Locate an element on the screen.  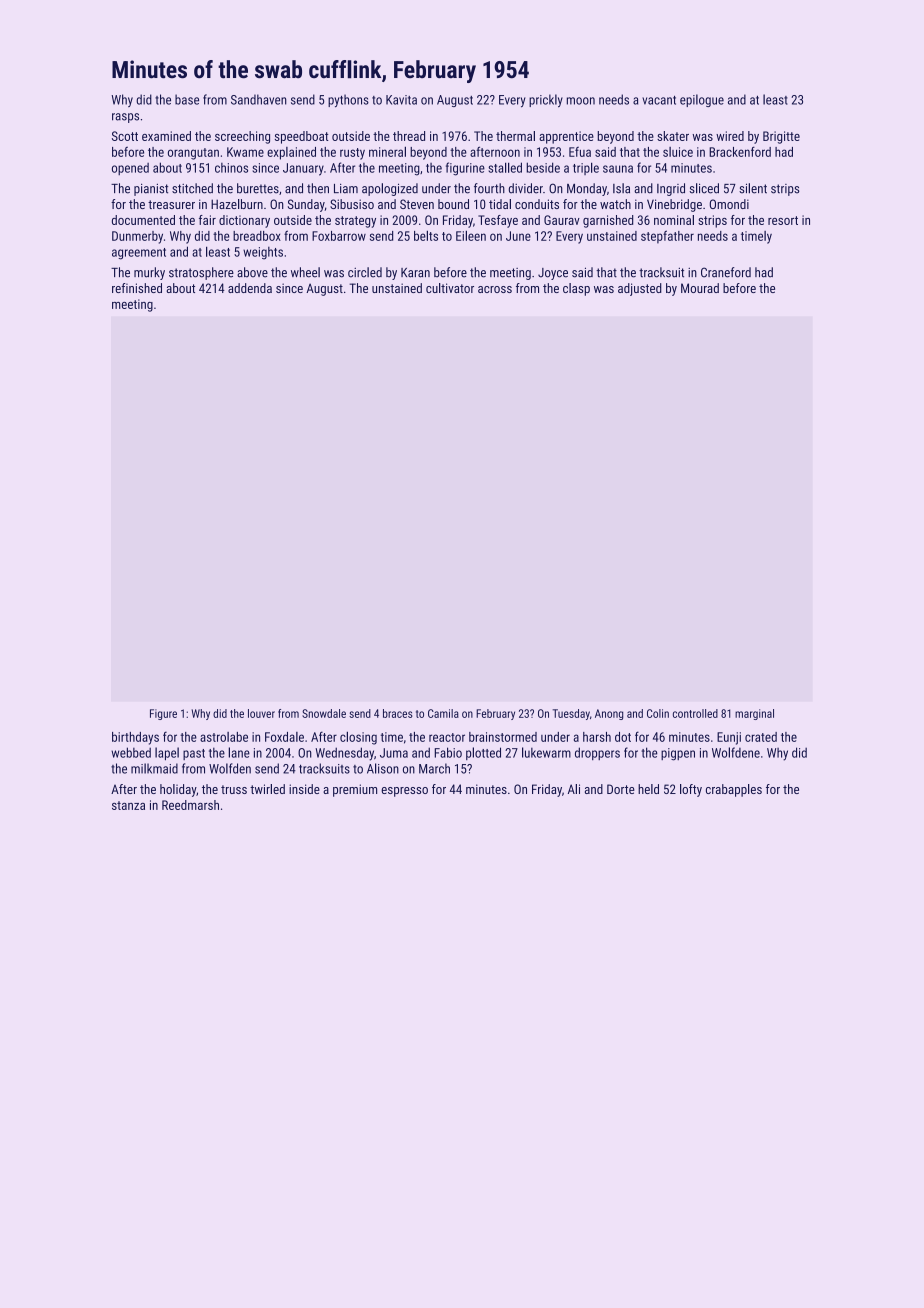
stepfather is located at coordinates (667, 237).
